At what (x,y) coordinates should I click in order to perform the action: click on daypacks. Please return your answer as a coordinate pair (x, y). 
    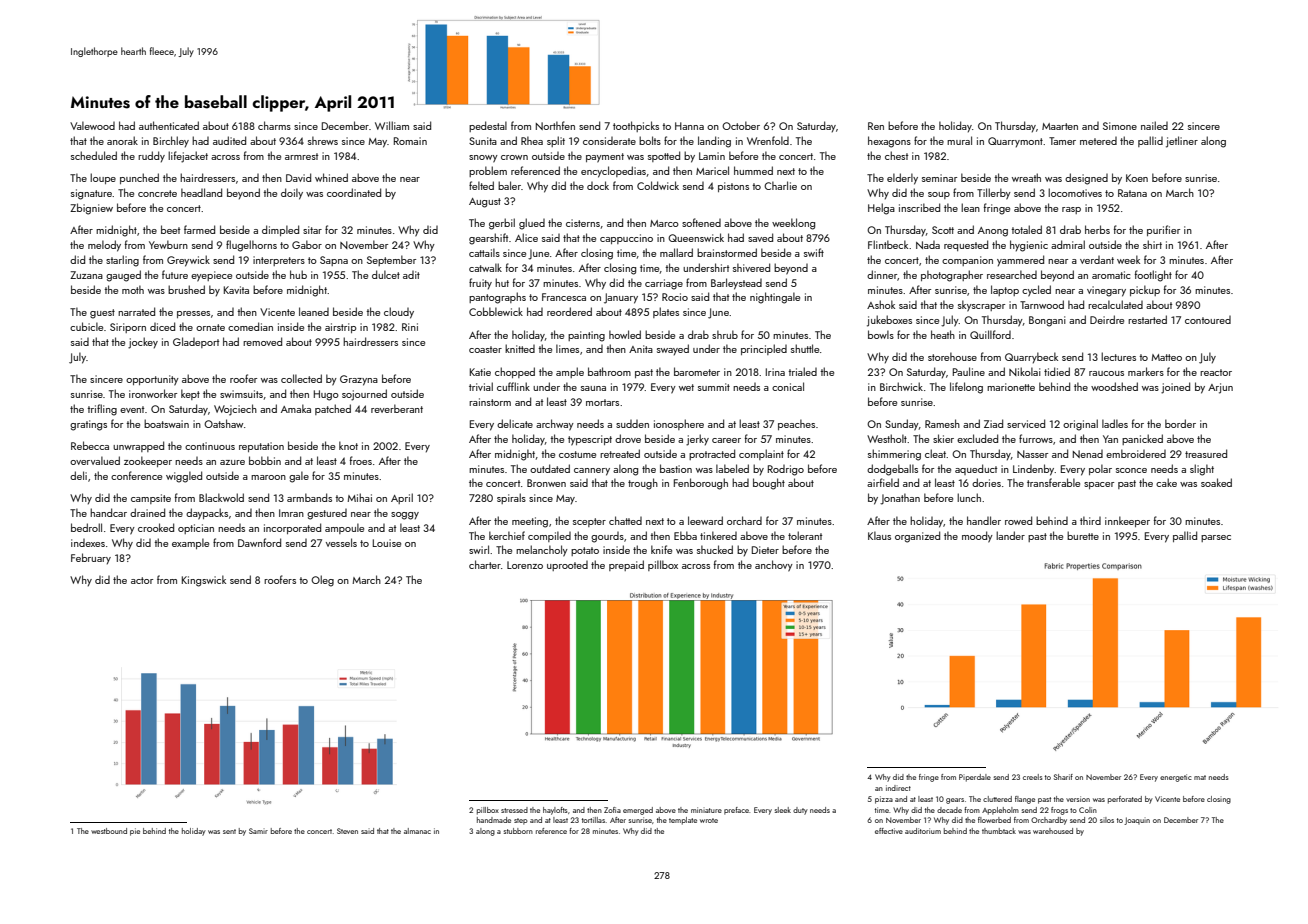
    Looking at the image, I should click on (207, 514).
